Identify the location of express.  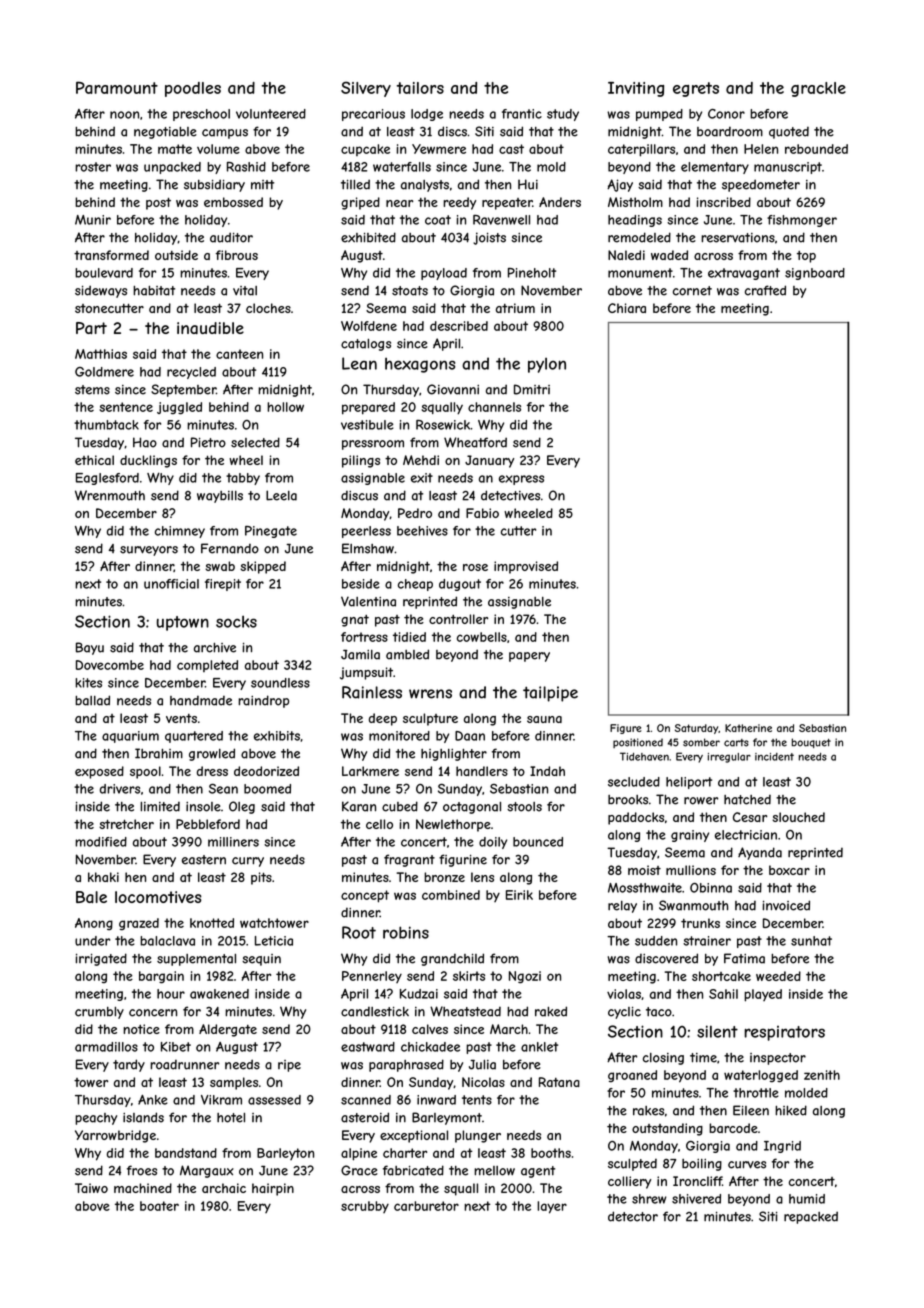
(521, 480).
